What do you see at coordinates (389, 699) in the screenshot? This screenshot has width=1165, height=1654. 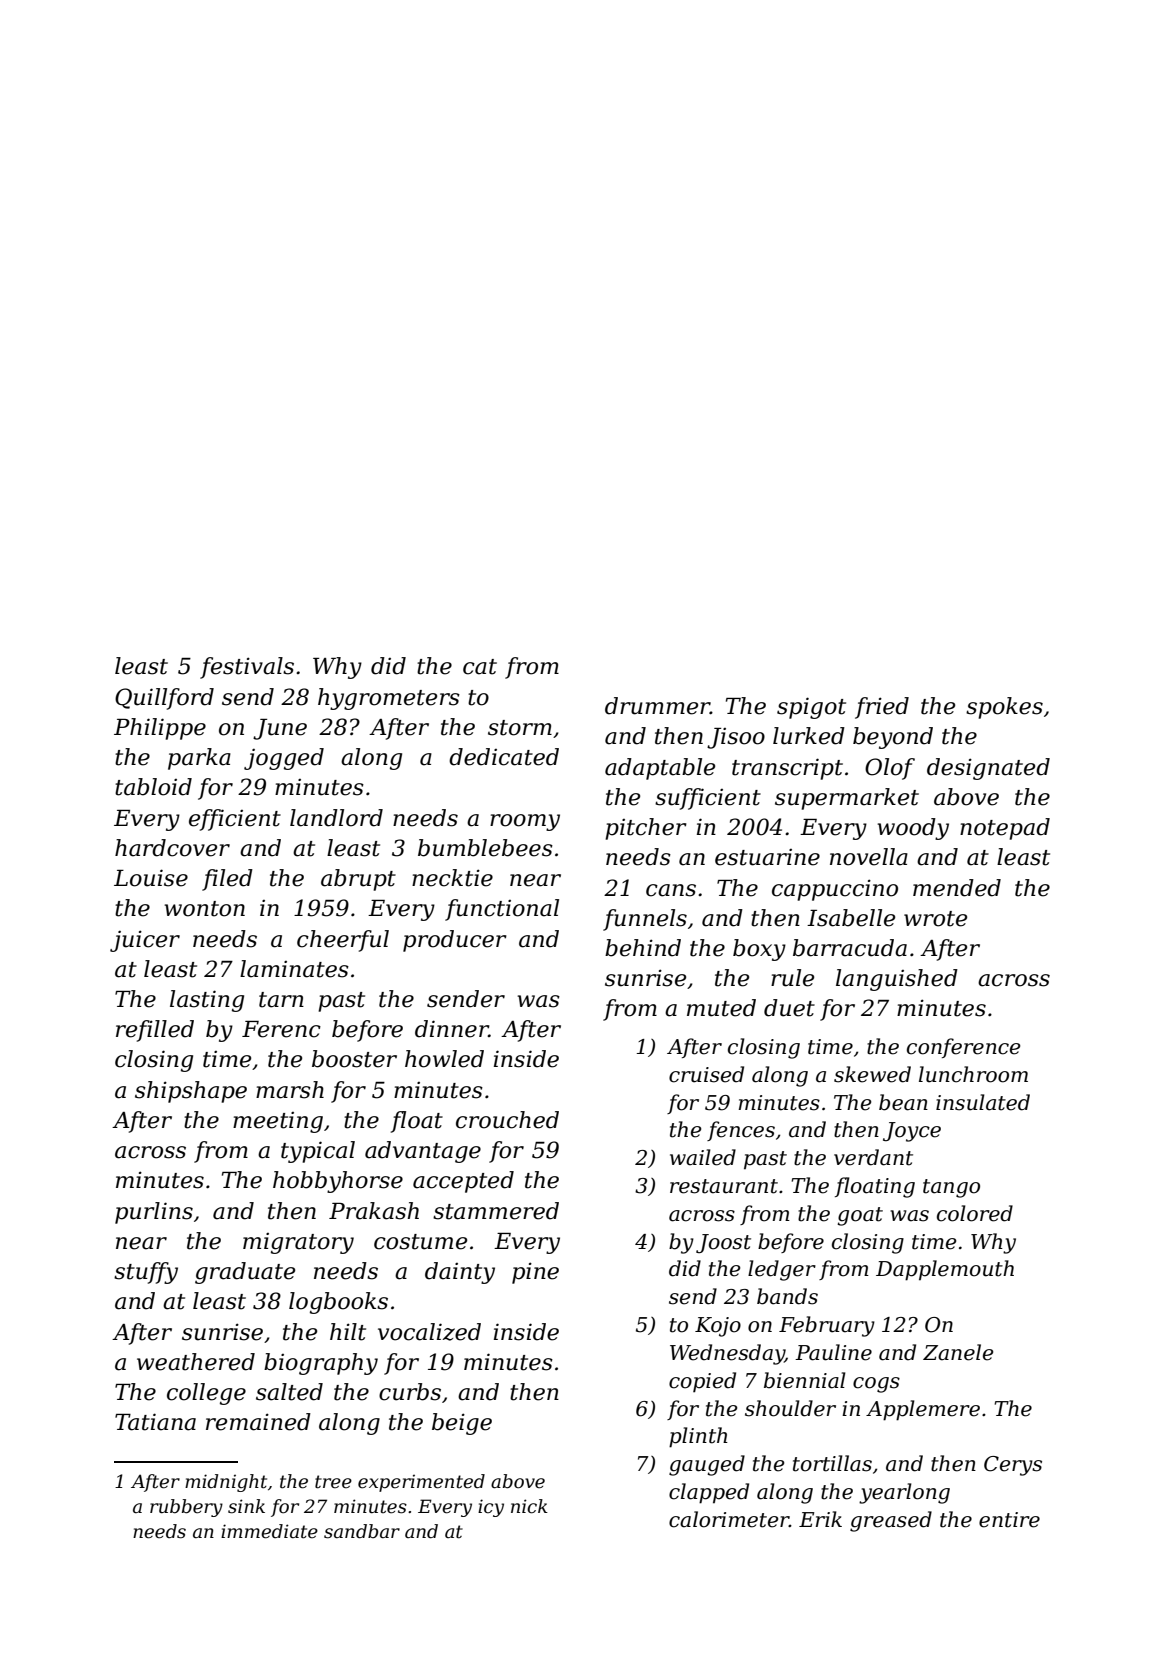 I see `hygrometers` at bounding box center [389, 699].
